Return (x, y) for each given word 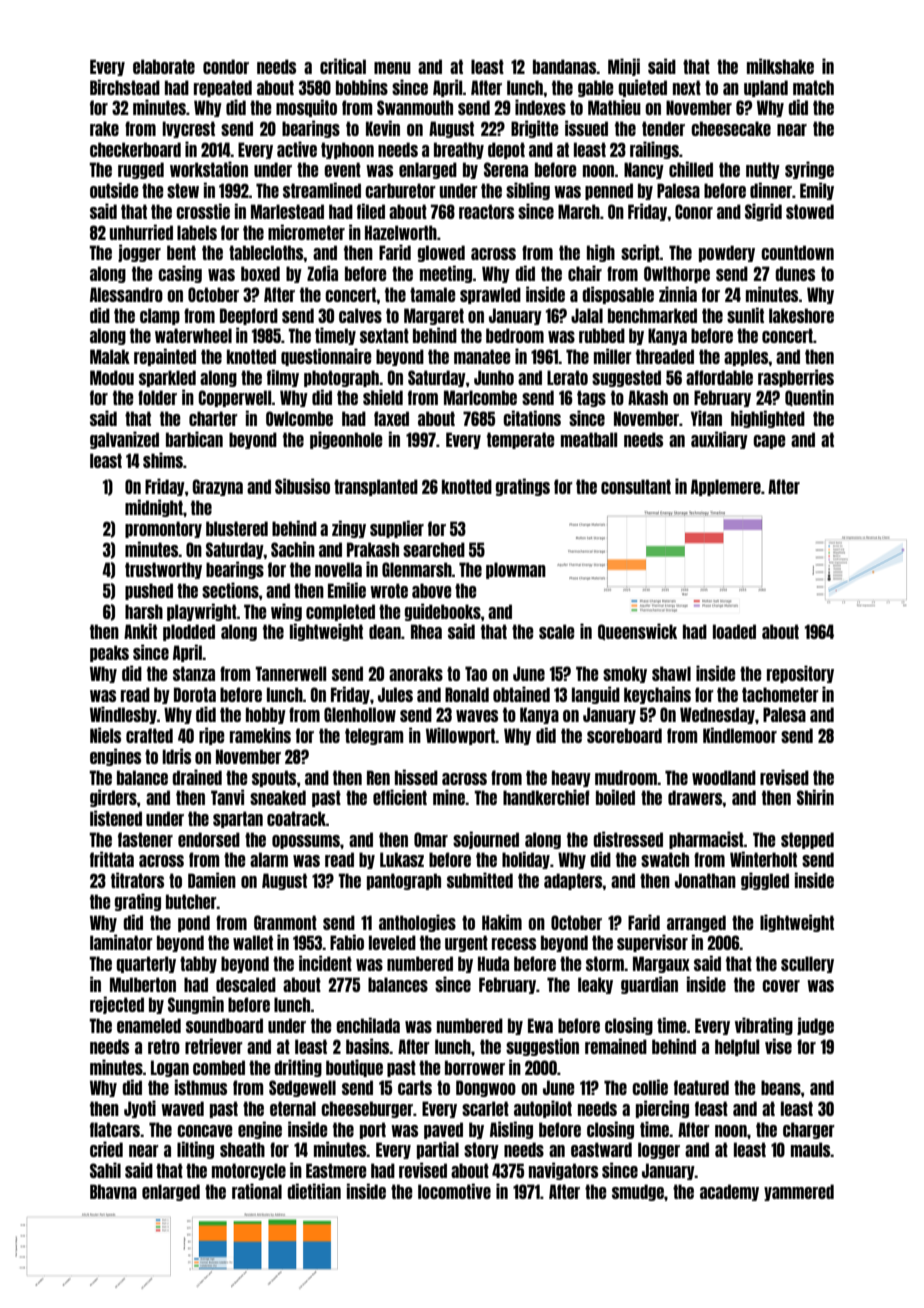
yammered (799, 1192)
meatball (589, 439)
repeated (223, 88)
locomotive (454, 1191)
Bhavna (113, 1191)
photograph (341, 378)
